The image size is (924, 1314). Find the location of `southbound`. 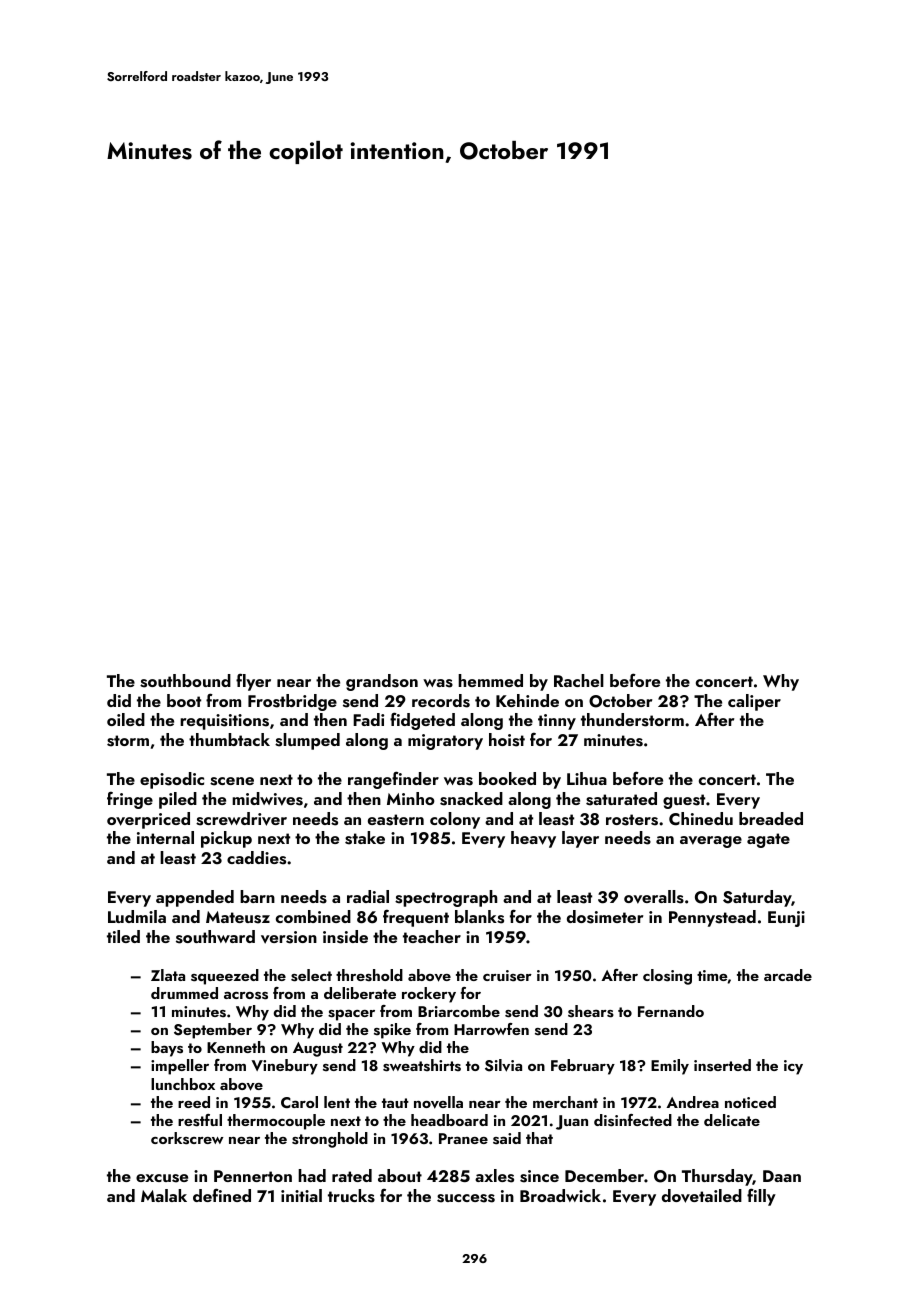

southbound is located at coordinates (185, 681).
